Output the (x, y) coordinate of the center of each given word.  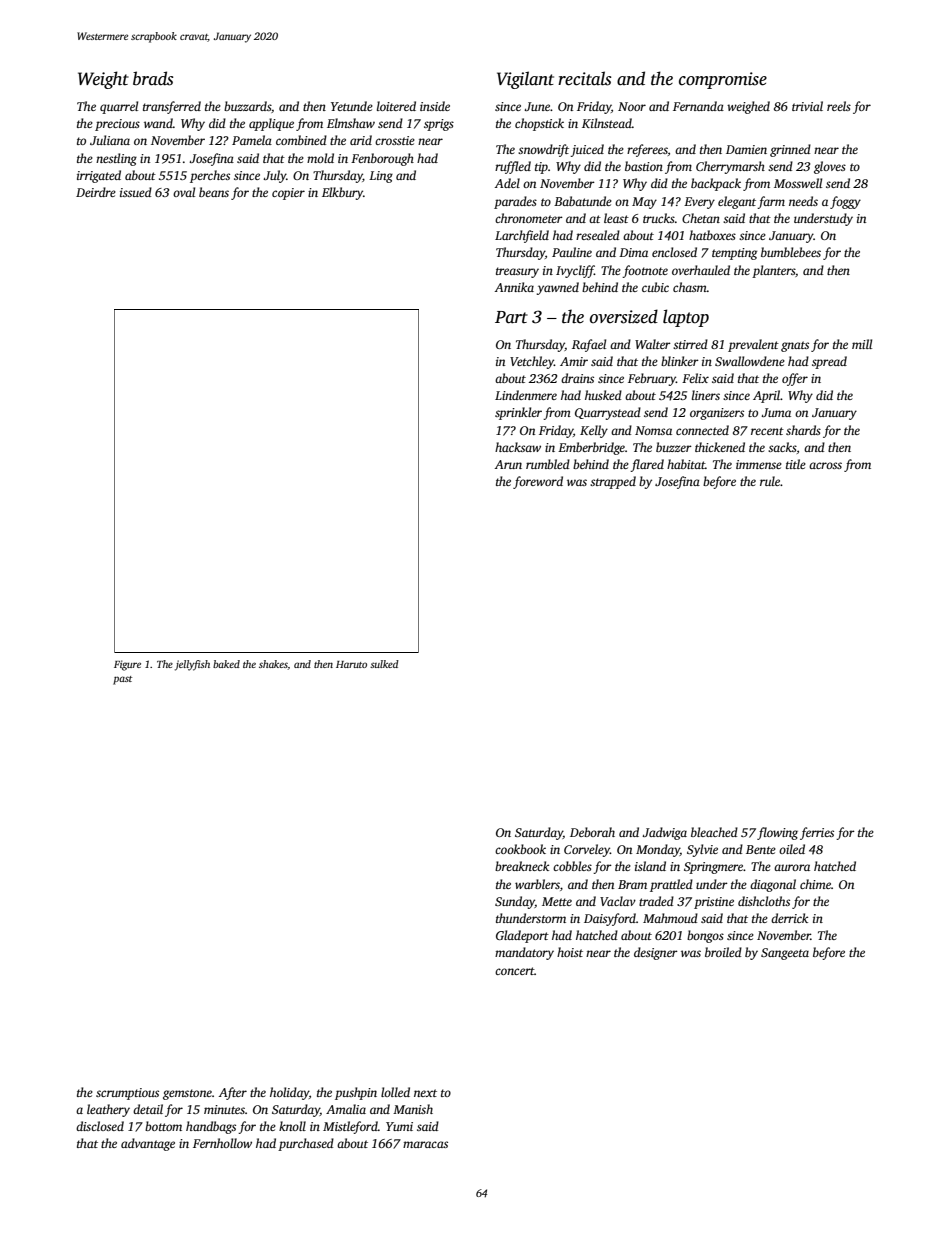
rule (770, 481)
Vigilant (525, 80)
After (233, 1093)
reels (839, 106)
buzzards (247, 106)
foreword (538, 482)
